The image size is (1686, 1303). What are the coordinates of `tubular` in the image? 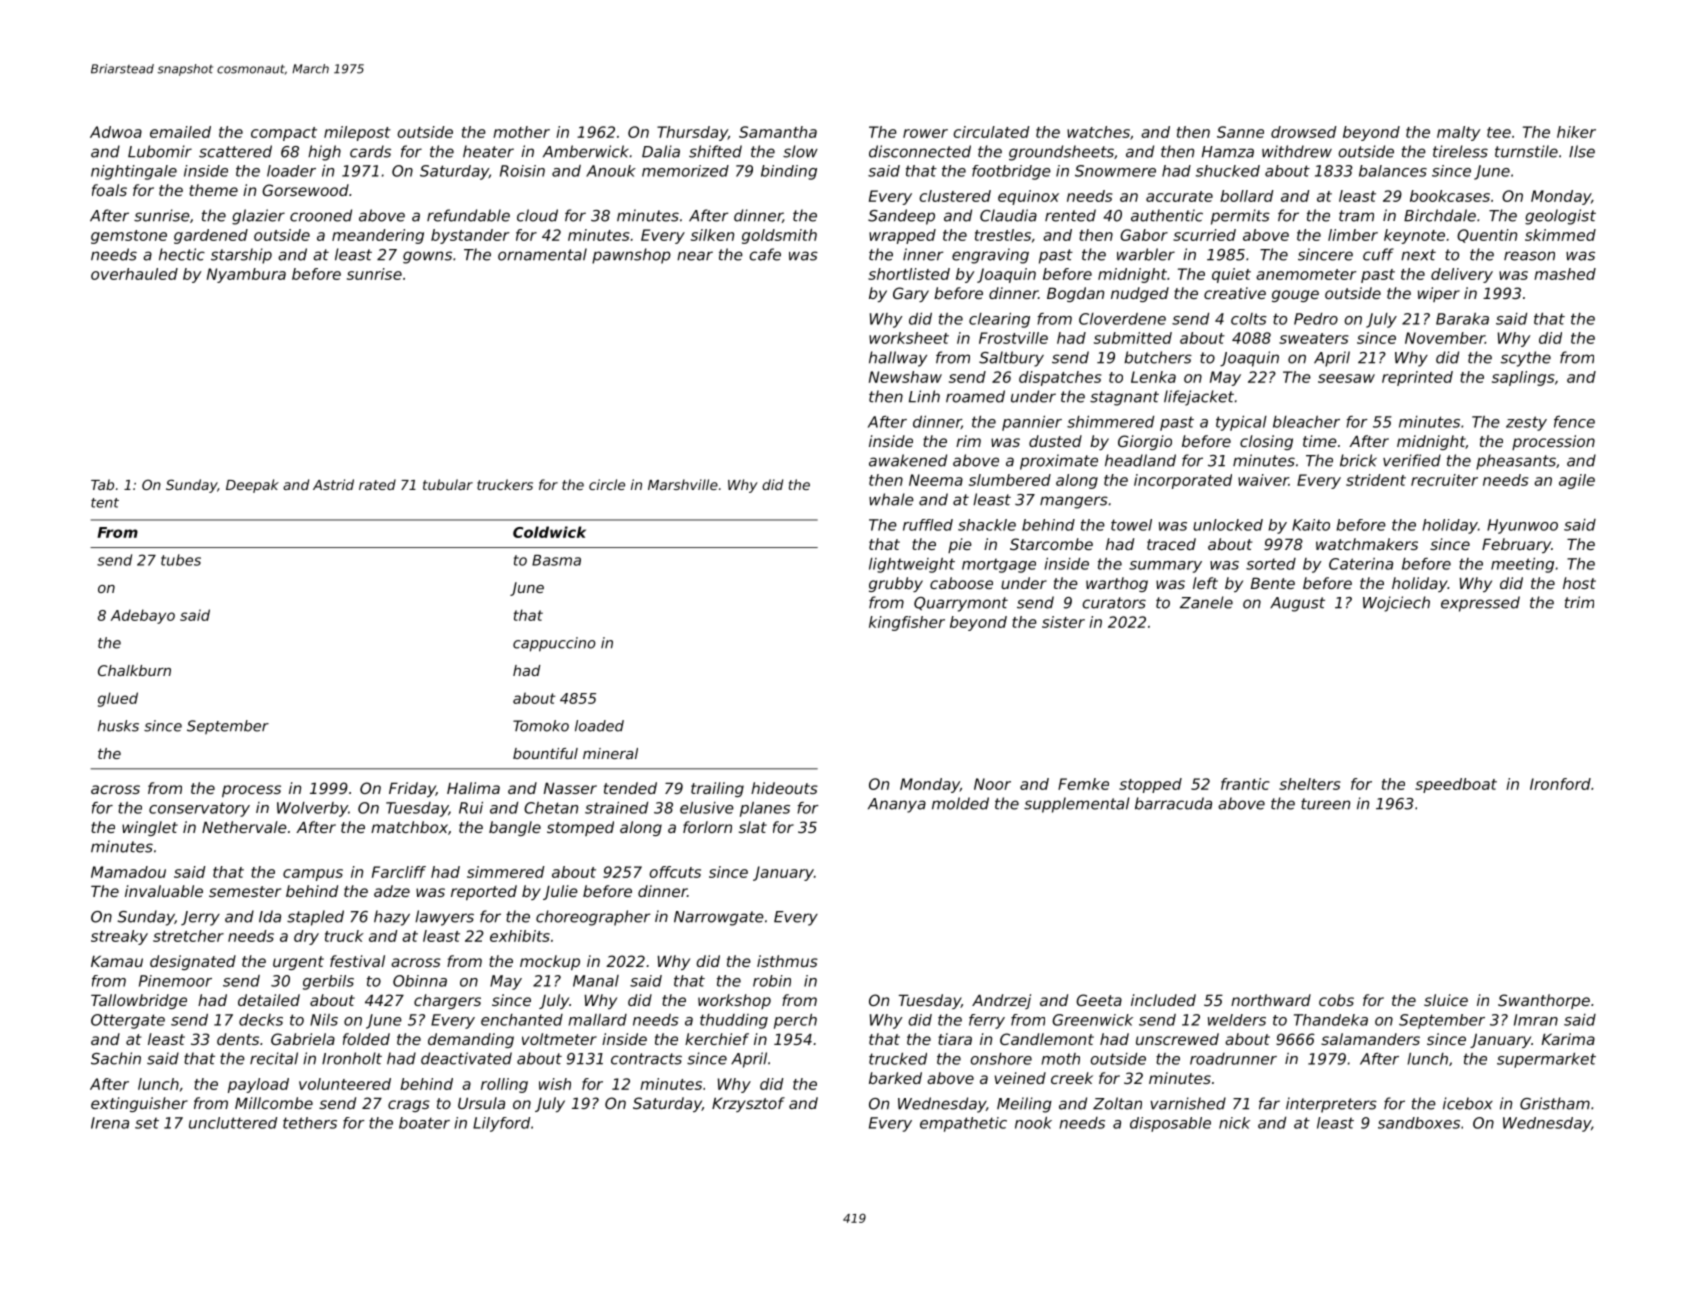 It's located at (448, 484).
